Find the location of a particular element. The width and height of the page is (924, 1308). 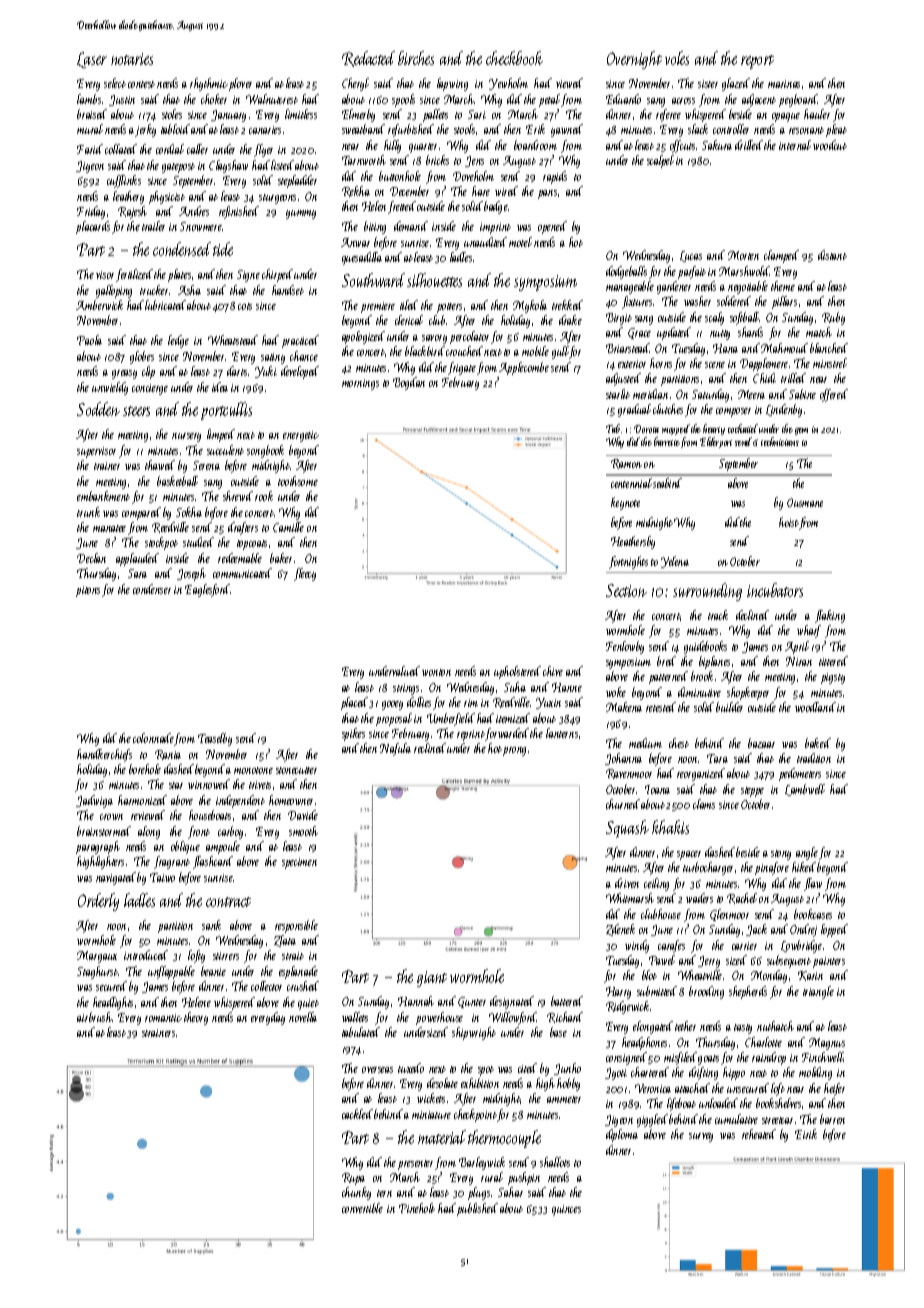

rhythmic is located at coordinates (209, 84).
